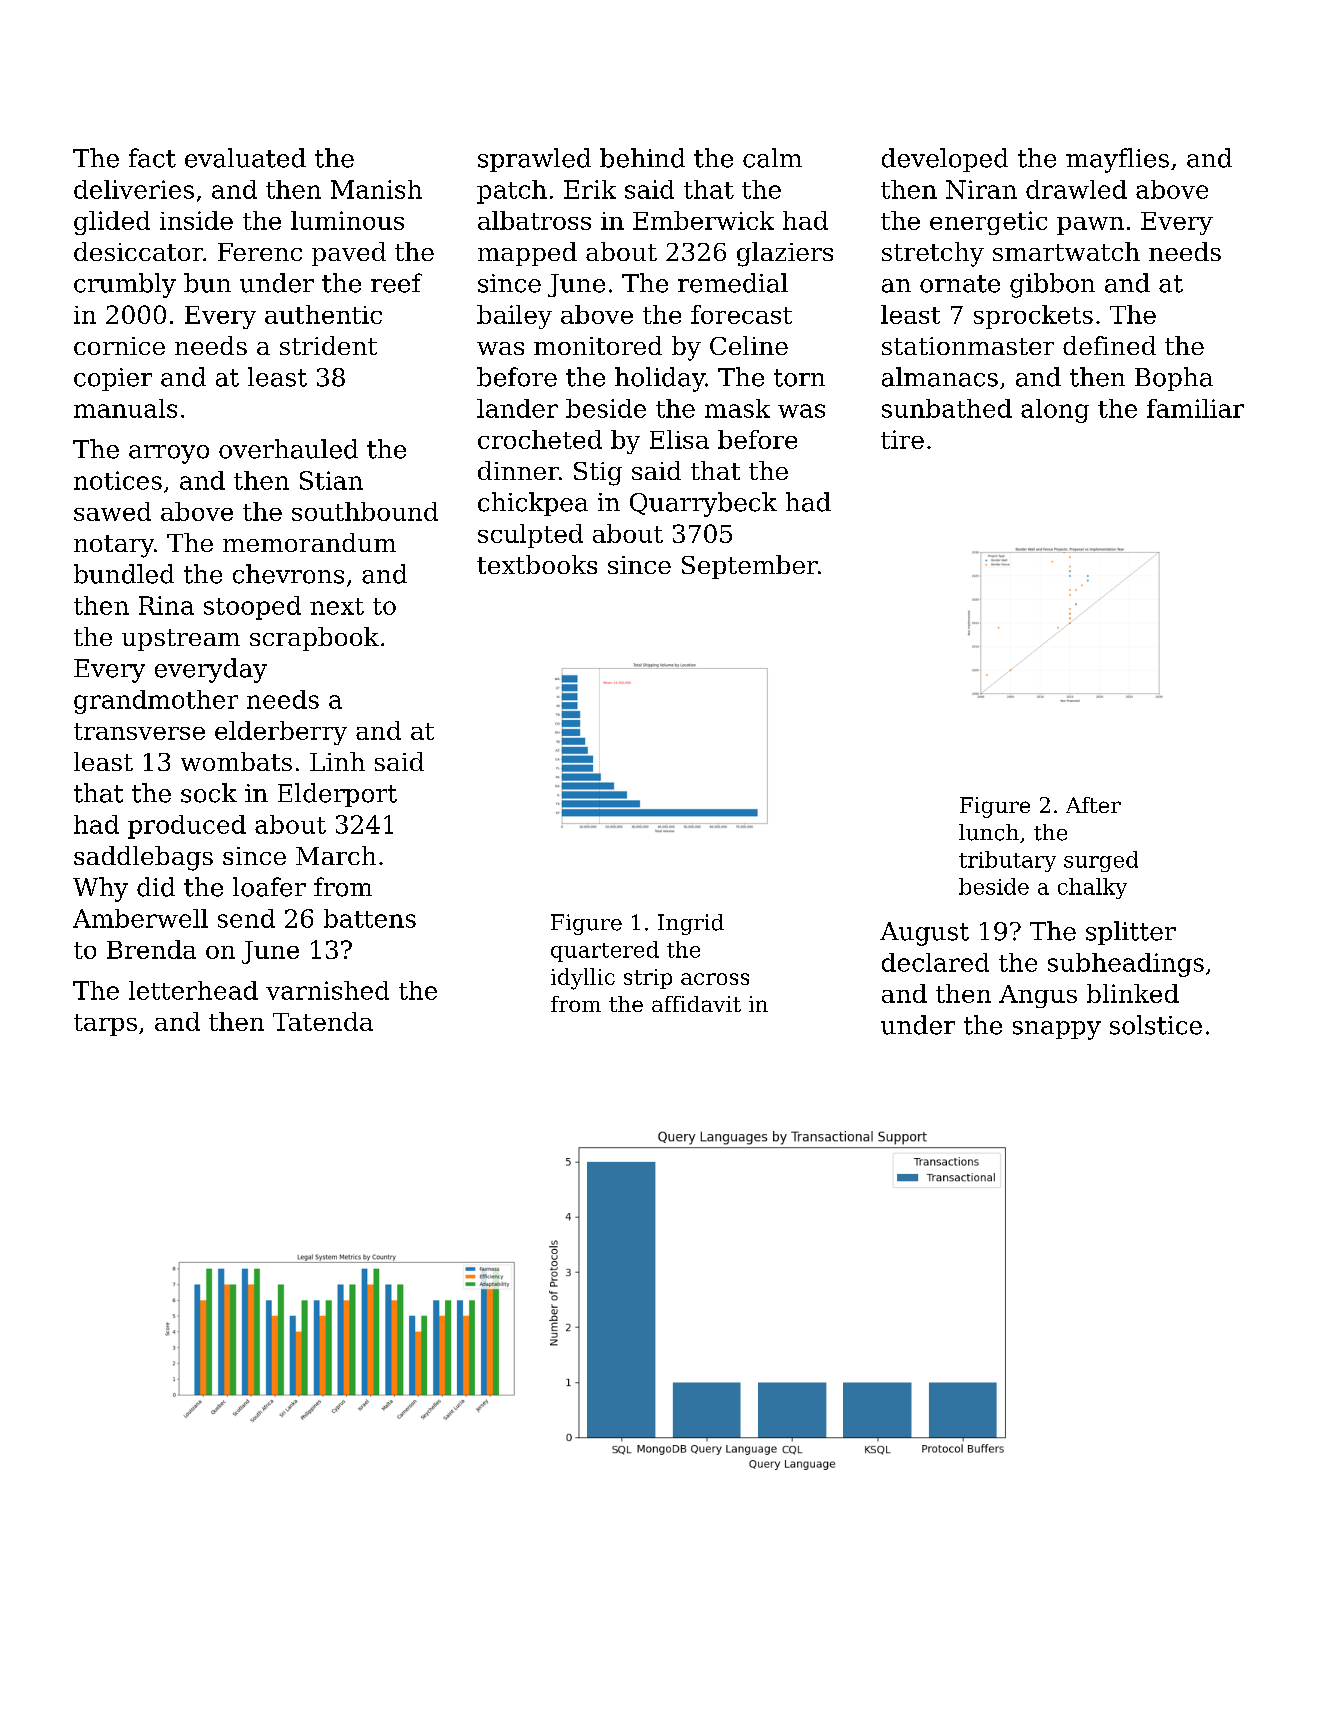 This image has width=1321, height=1710. I want to click on affidavit, so click(696, 1004).
